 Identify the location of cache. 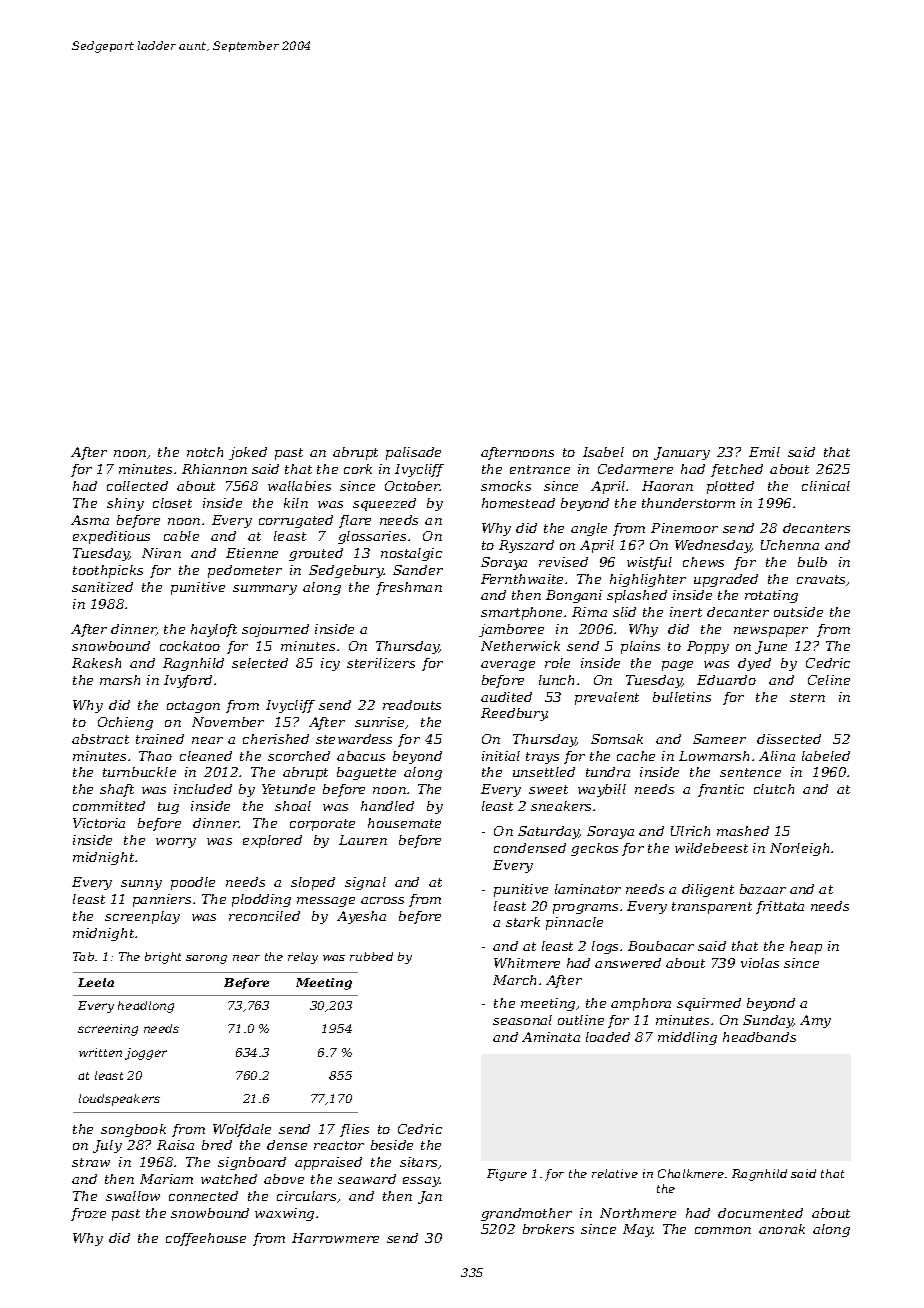
(636, 756).
